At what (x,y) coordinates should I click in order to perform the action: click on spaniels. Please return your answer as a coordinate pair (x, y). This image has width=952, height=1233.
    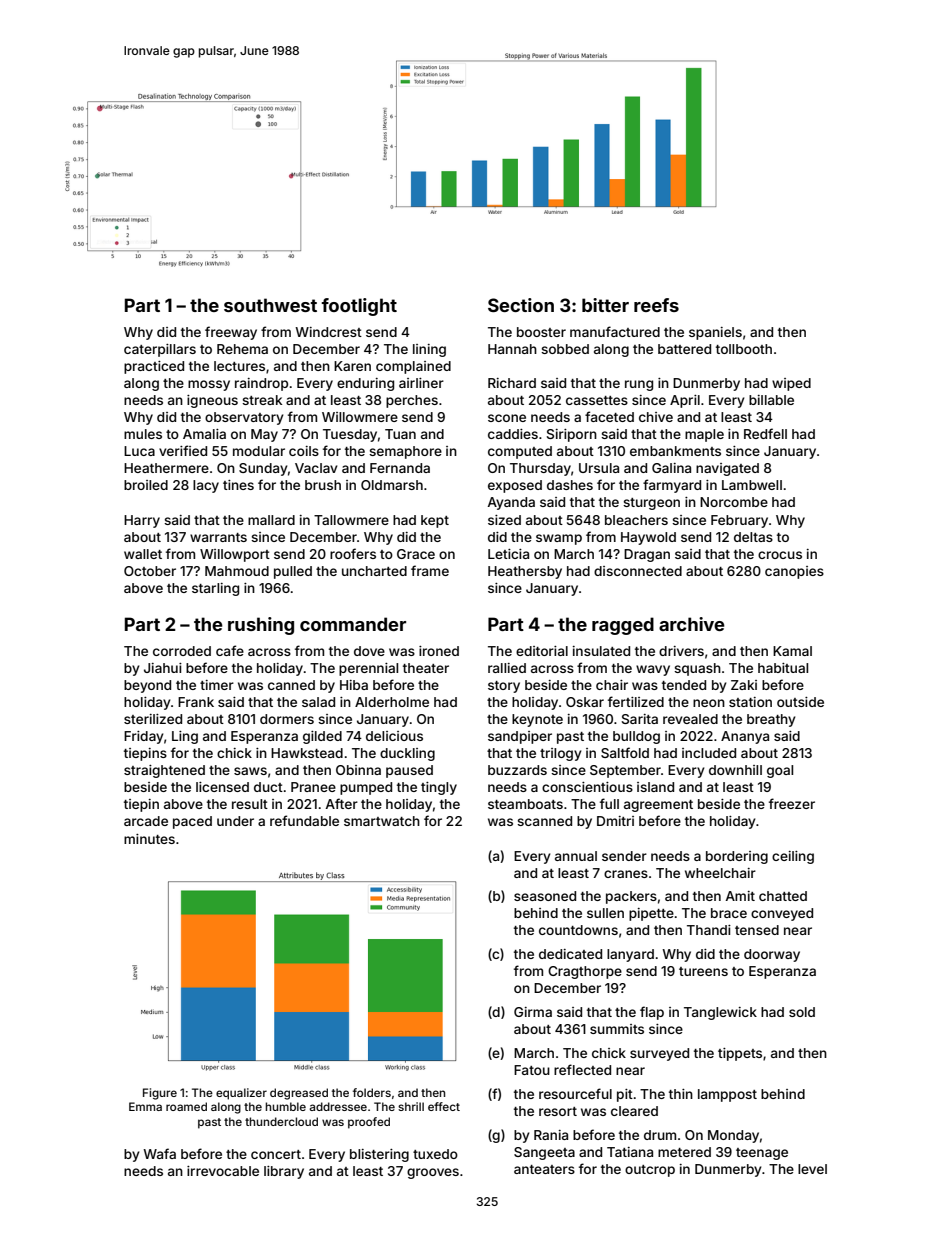
    Looking at the image, I should click on (715, 333).
